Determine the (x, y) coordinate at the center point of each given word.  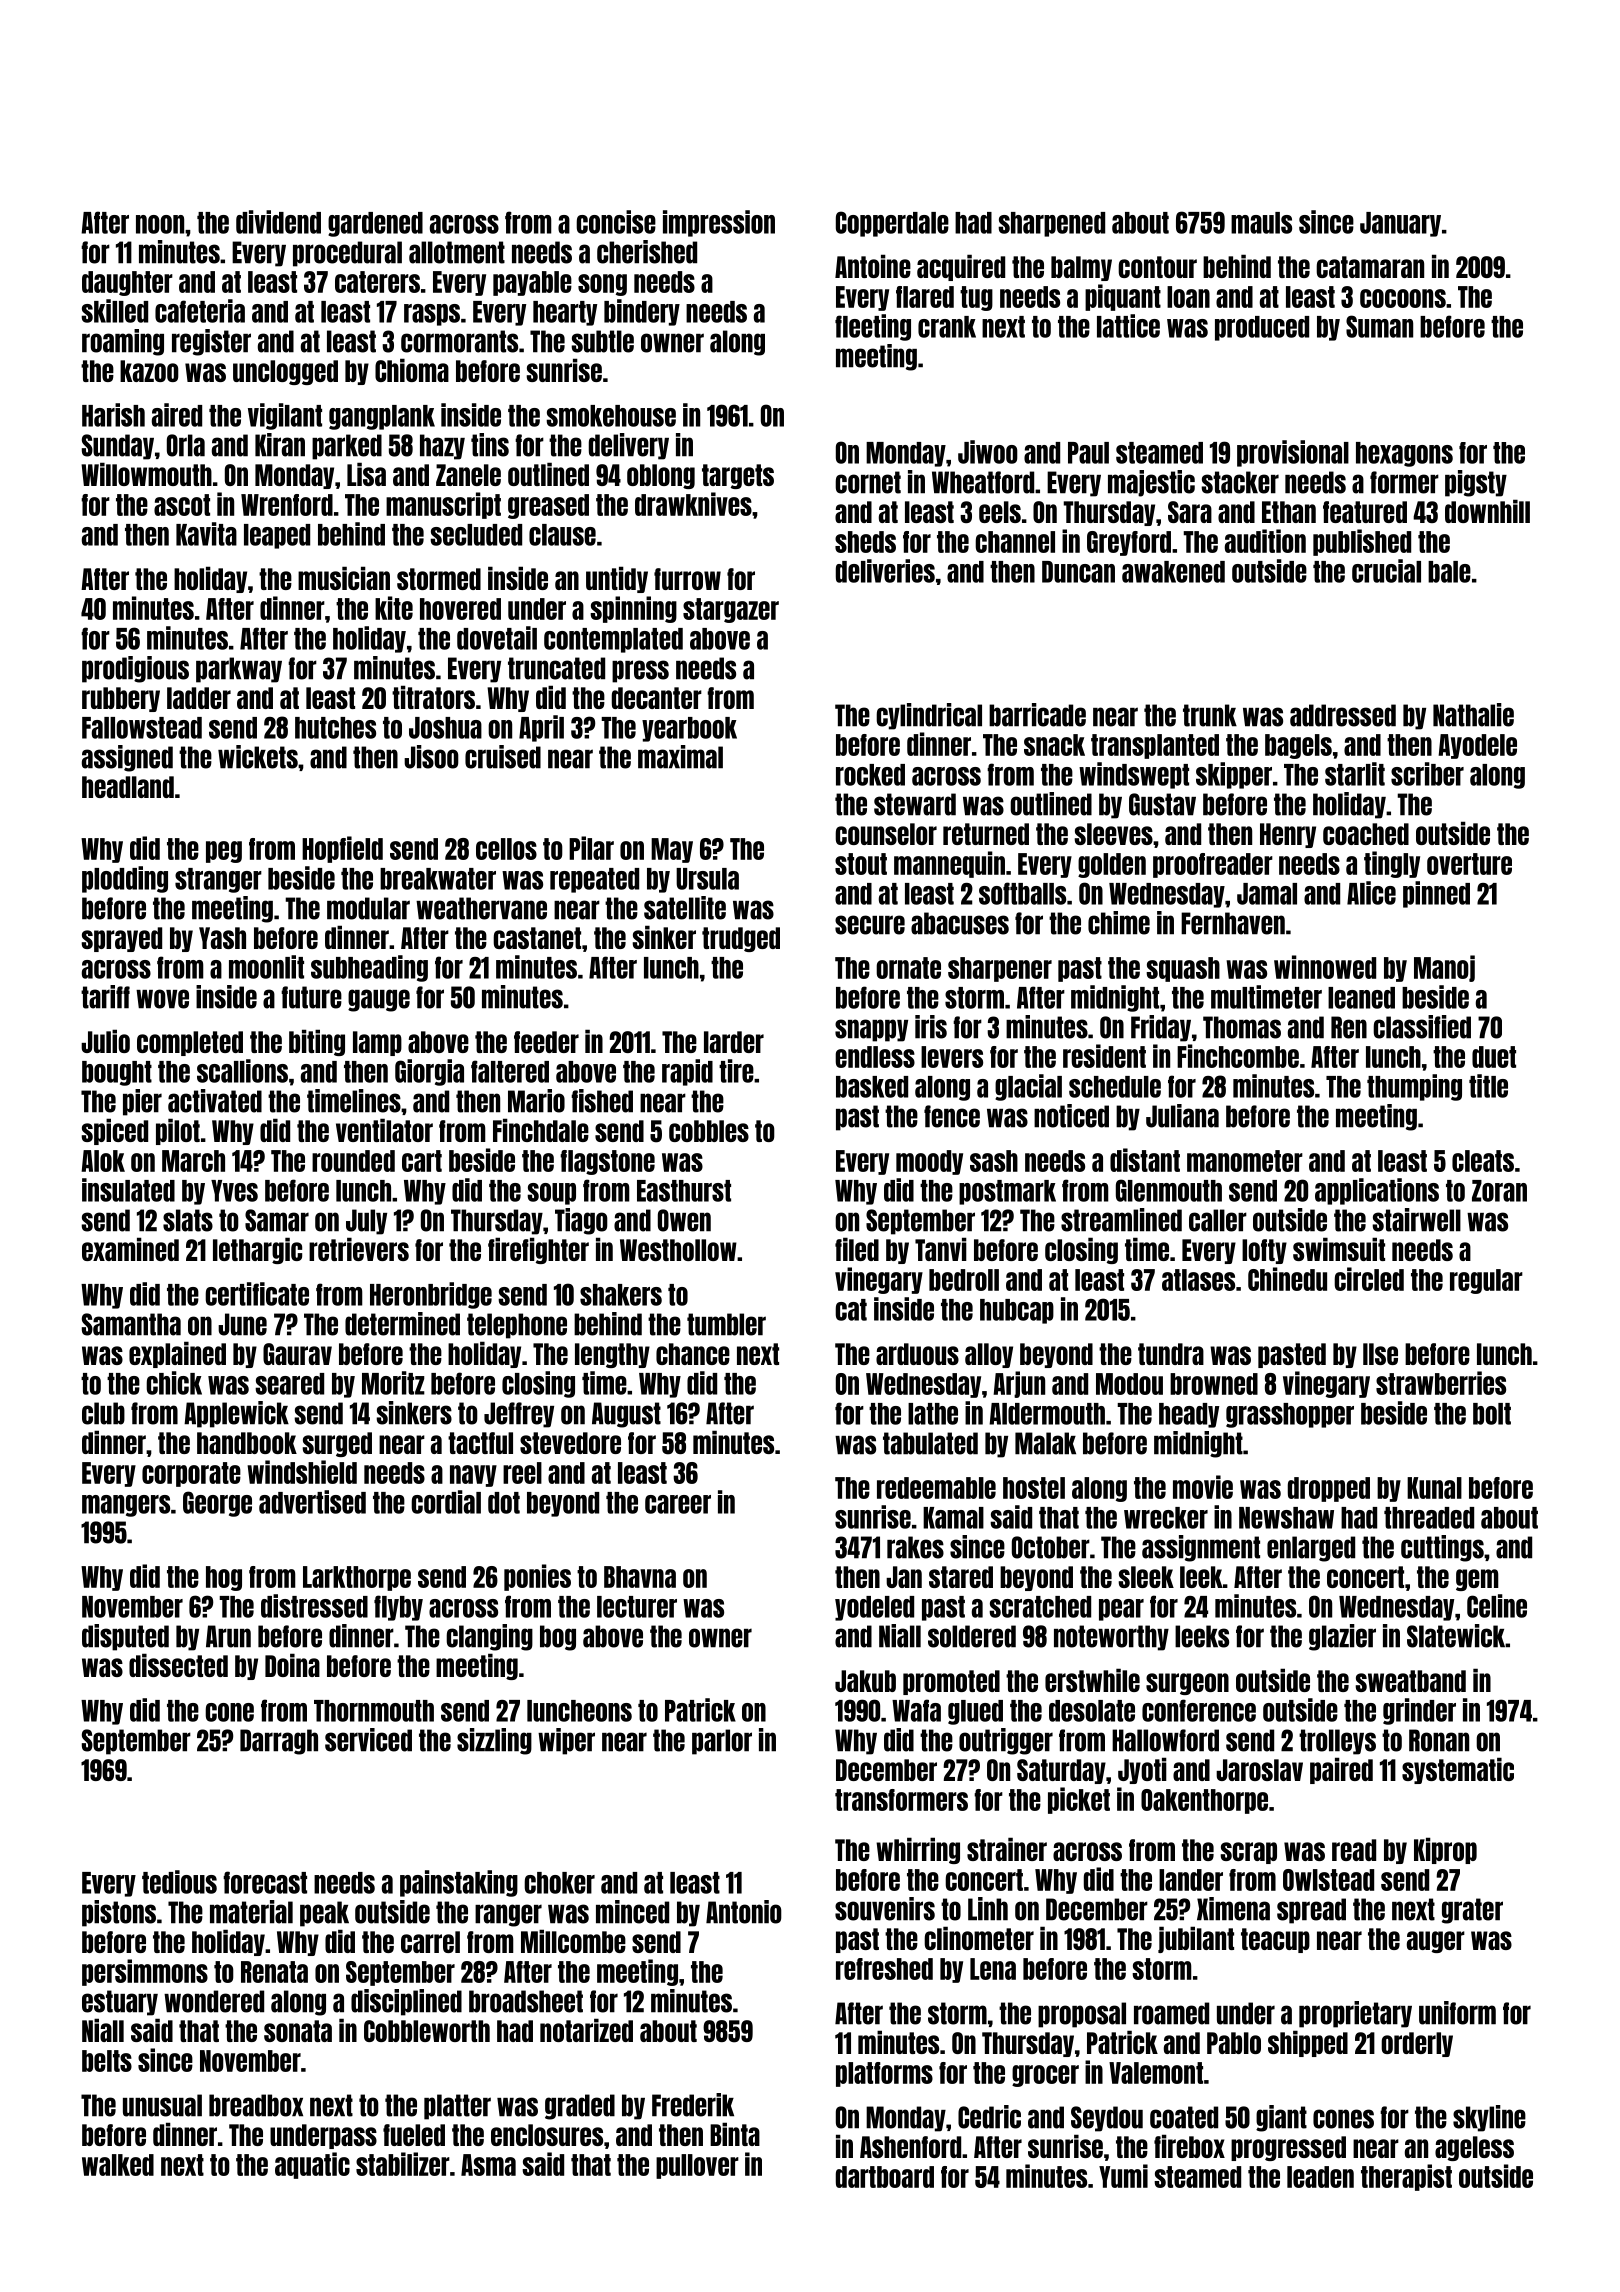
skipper (1234, 775)
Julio (105, 1041)
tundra (1171, 1354)
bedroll (964, 1280)
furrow (687, 579)
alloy (989, 1355)
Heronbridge (431, 1295)
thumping (1414, 1087)
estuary (120, 2003)
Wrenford (287, 505)
